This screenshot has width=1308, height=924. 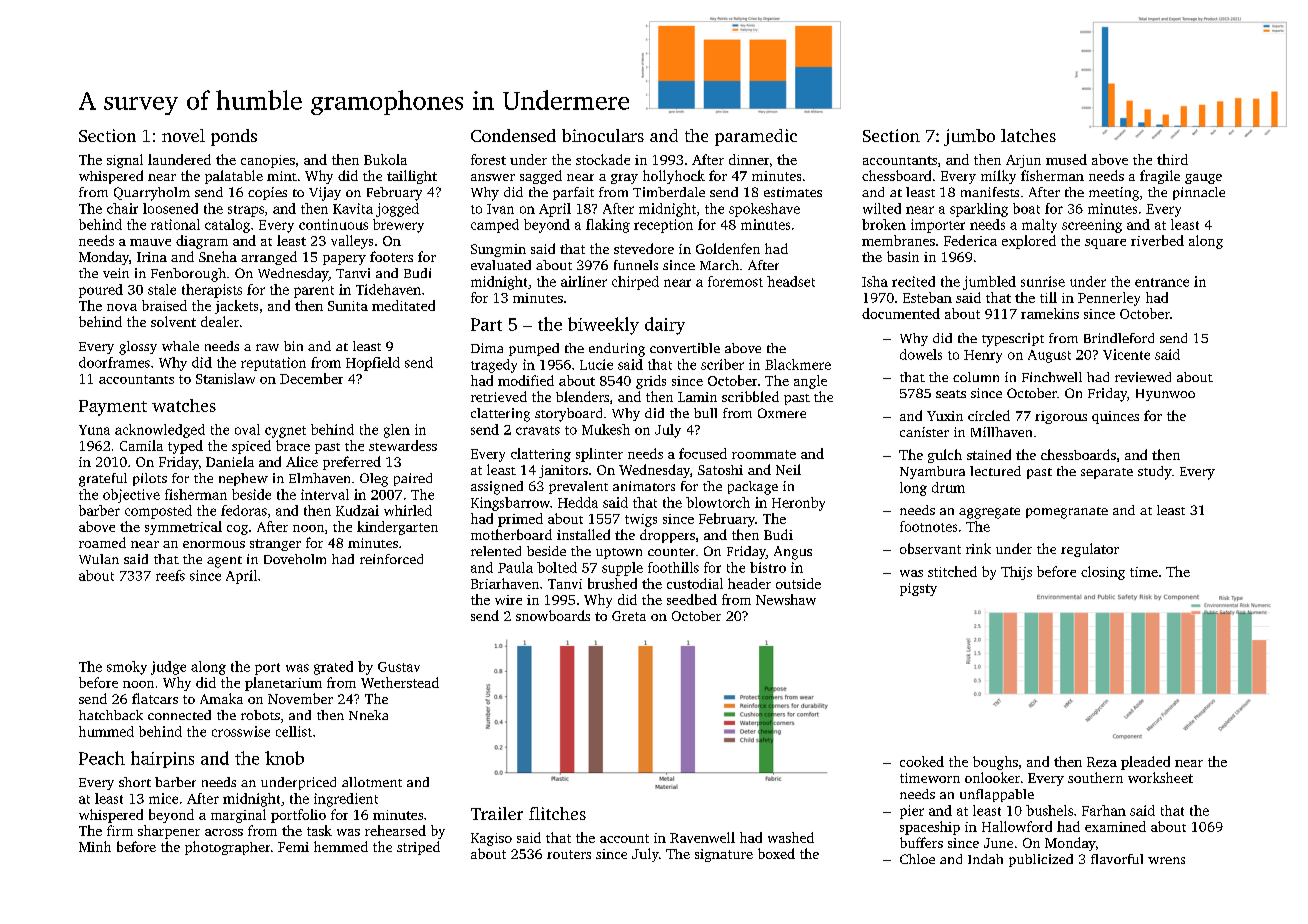 What do you see at coordinates (180, 346) in the screenshot?
I see `whale` at bounding box center [180, 346].
